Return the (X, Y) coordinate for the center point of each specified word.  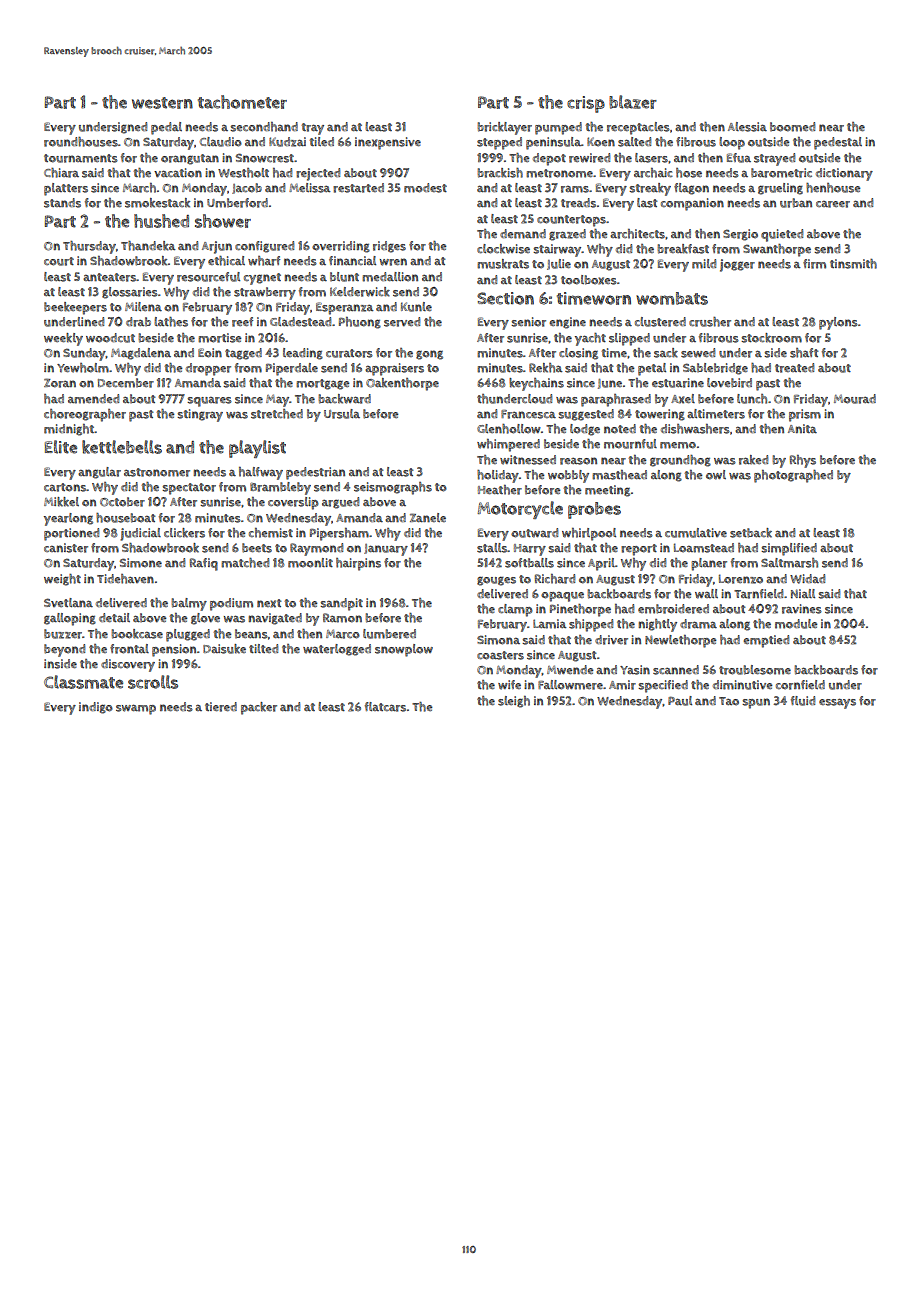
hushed (161, 221)
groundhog (680, 461)
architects (637, 234)
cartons (65, 487)
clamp (515, 610)
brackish (500, 173)
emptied (766, 641)
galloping (70, 619)
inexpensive (388, 143)
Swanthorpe (777, 250)
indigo (96, 708)
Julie (559, 264)
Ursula (342, 414)
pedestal (838, 143)
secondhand (264, 127)
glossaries (130, 293)
